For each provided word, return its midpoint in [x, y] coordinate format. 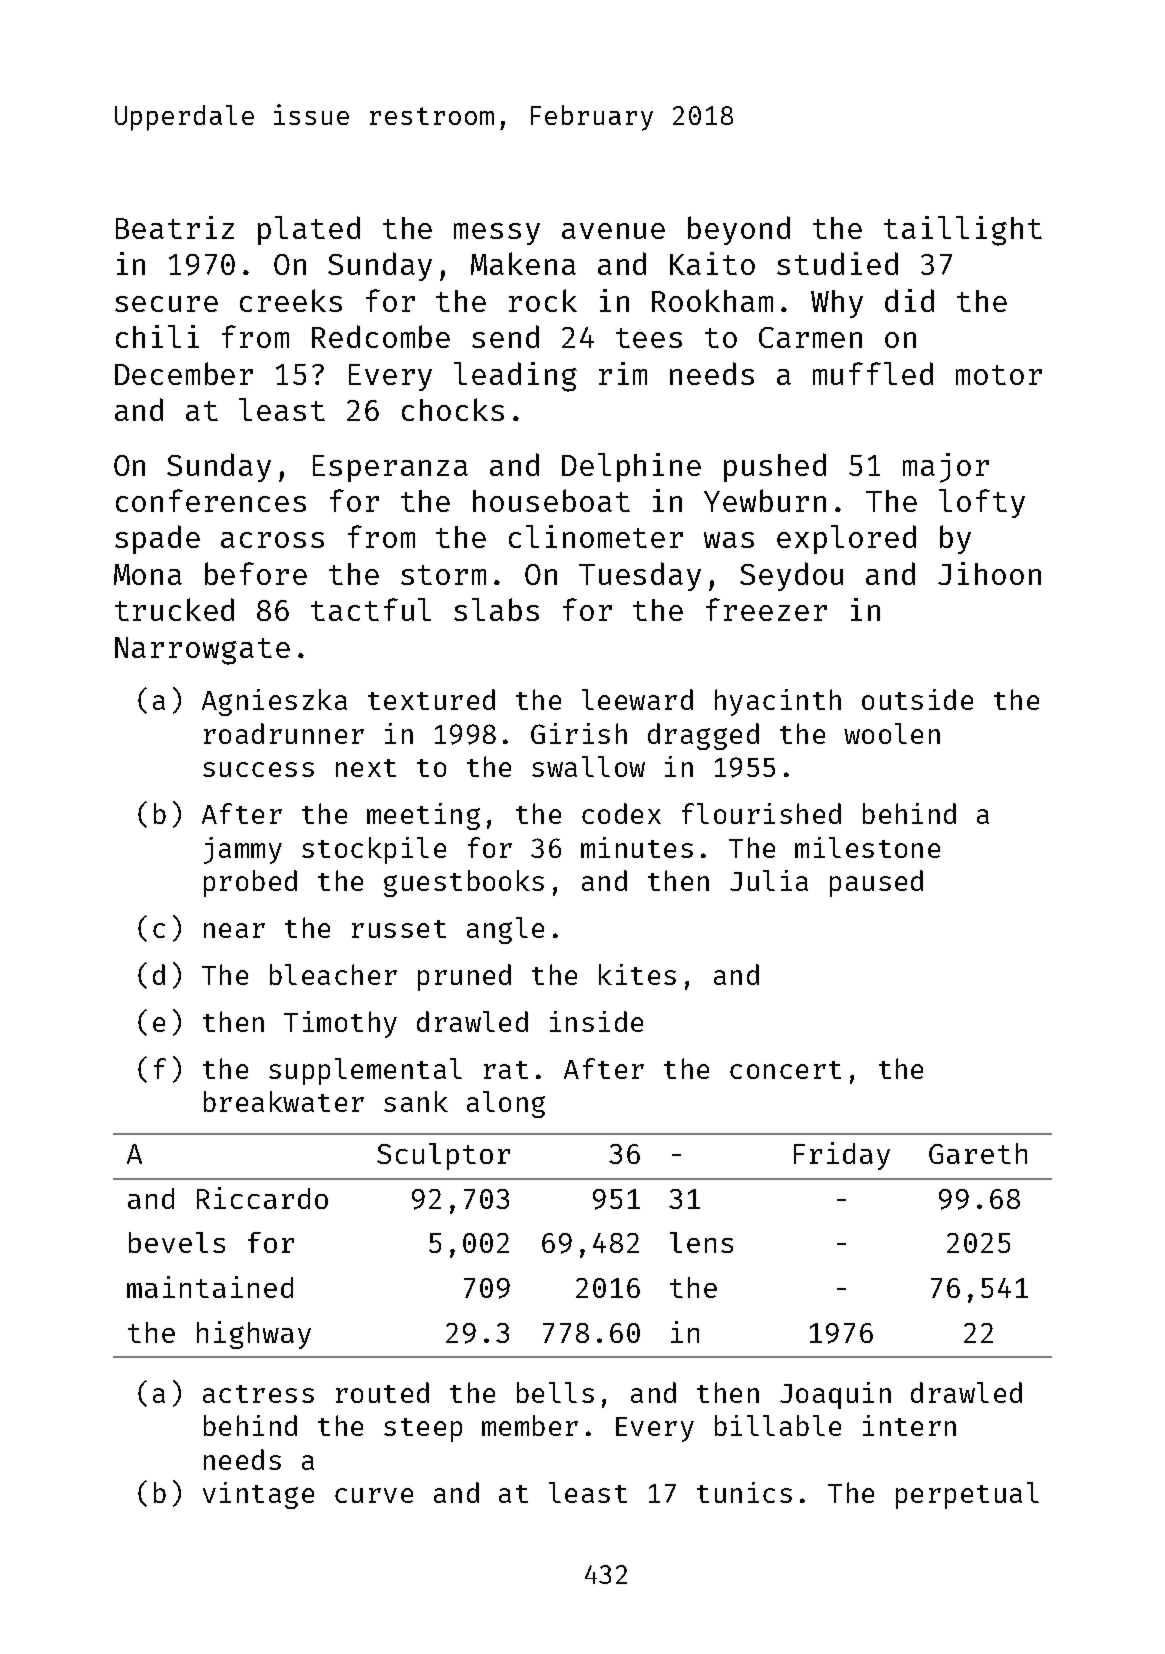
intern [909, 1425]
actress [258, 1394]
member [530, 1425]
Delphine [631, 467]
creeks [291, 300]
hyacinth [778, 702]
